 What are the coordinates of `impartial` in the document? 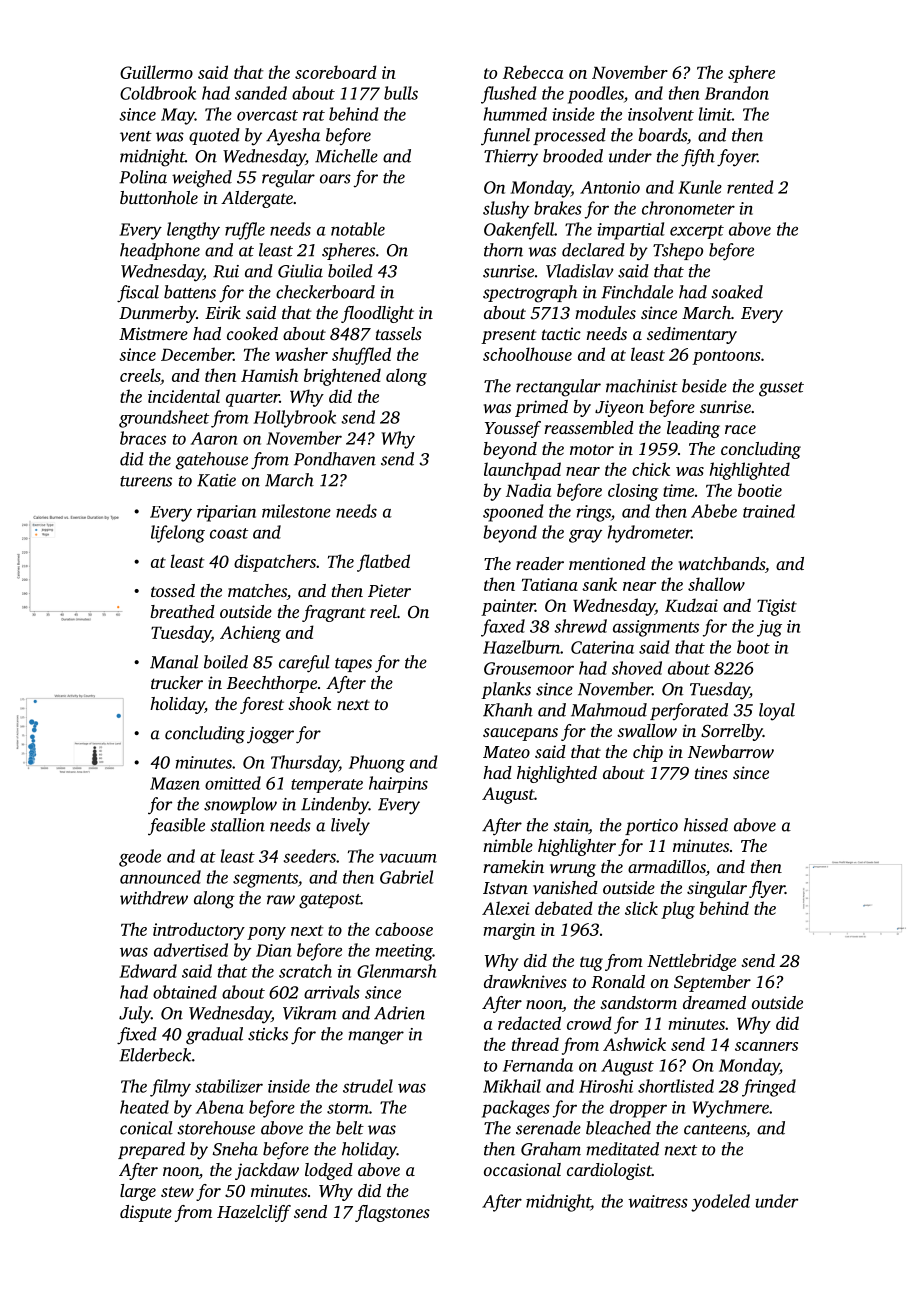 It's located at (631, 231).
